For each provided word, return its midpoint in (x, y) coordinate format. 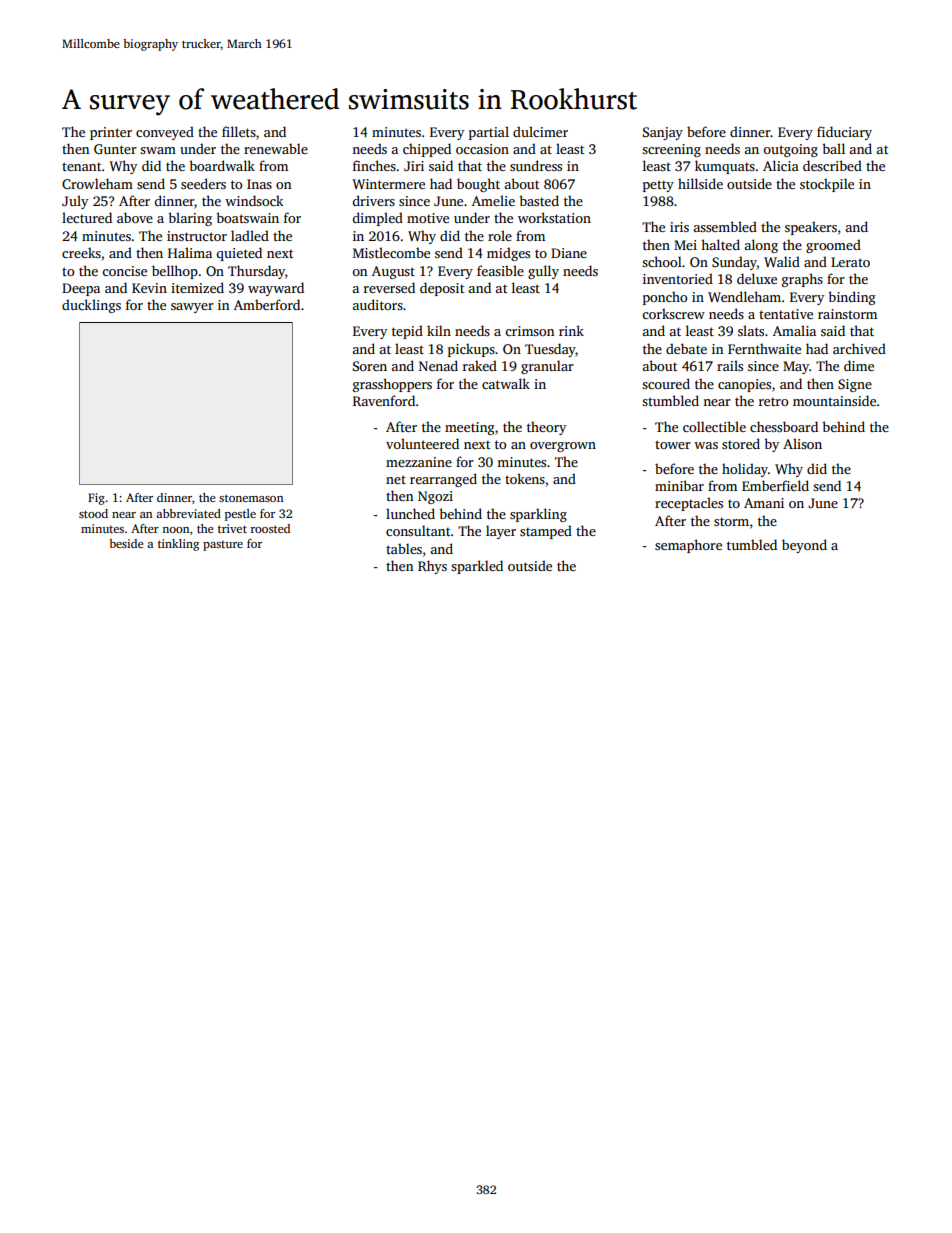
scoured (666, 383)
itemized (197, 287)
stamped (546, 532)
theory (546, 428)
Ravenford (384, 400)
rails (730, 365)
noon (176, 530)
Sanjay (663, 133)
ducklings (91, 306)
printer (111, 133)
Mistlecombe (391, 252)
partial (489, 133)
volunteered (422, 443)
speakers (811, 228)
